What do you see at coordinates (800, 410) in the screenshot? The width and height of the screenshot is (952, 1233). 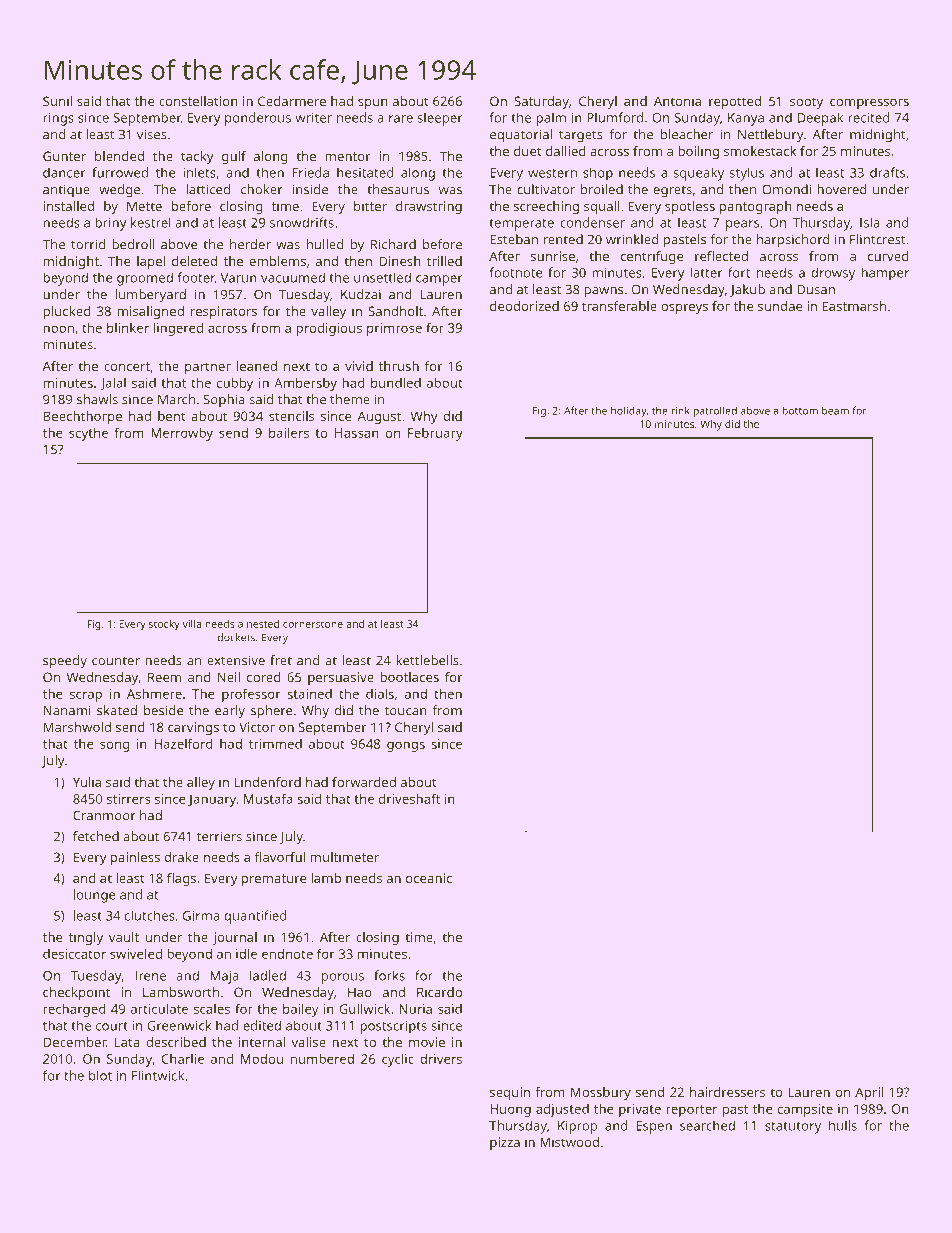 I see `bottom` at bounding box center [800, 410].
